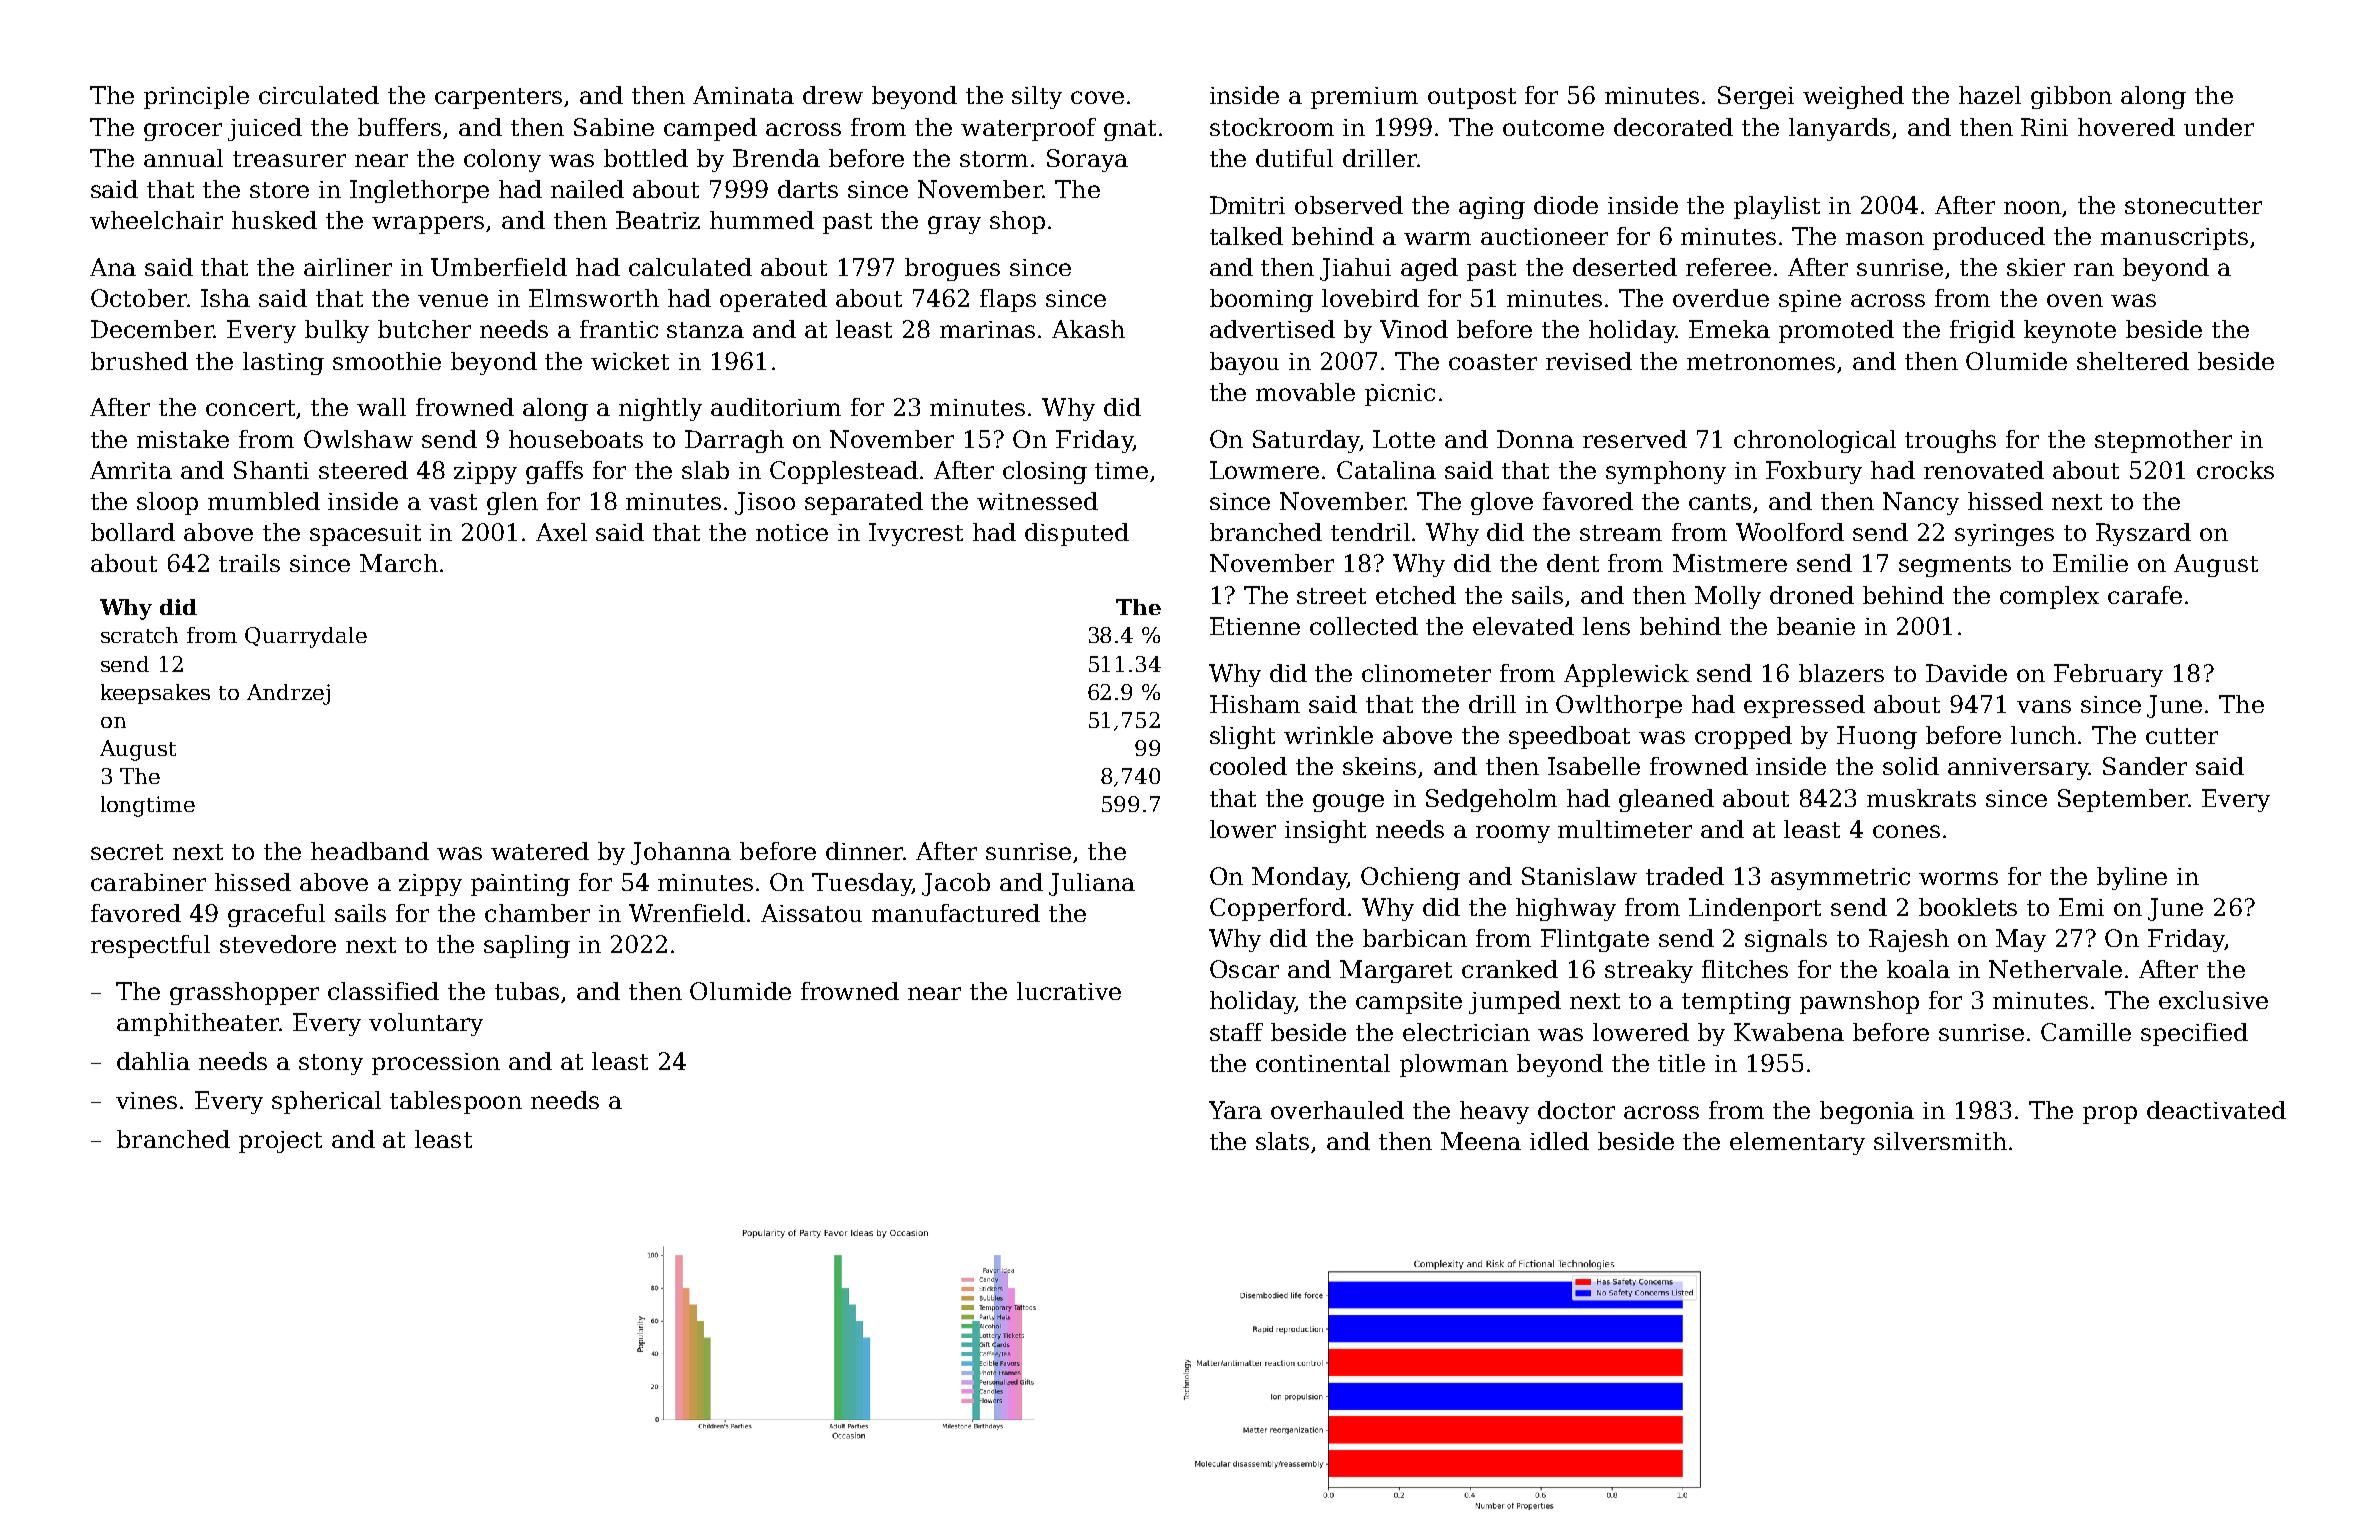 This screenshot has width=2380, height=1540. I want to click on Sabine, so click(614, 127).
